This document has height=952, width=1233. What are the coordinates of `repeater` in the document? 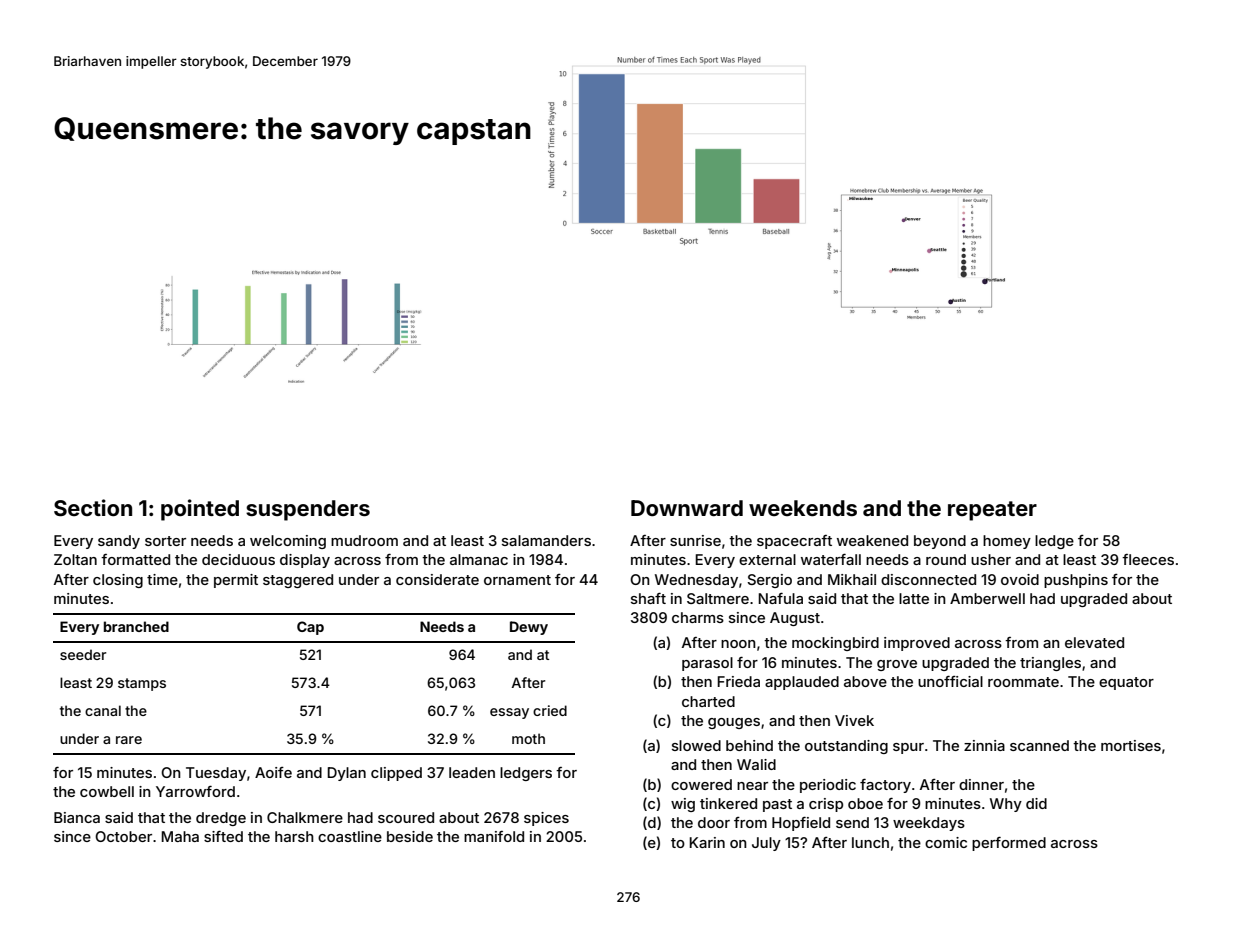 It's located at (992, 511).
